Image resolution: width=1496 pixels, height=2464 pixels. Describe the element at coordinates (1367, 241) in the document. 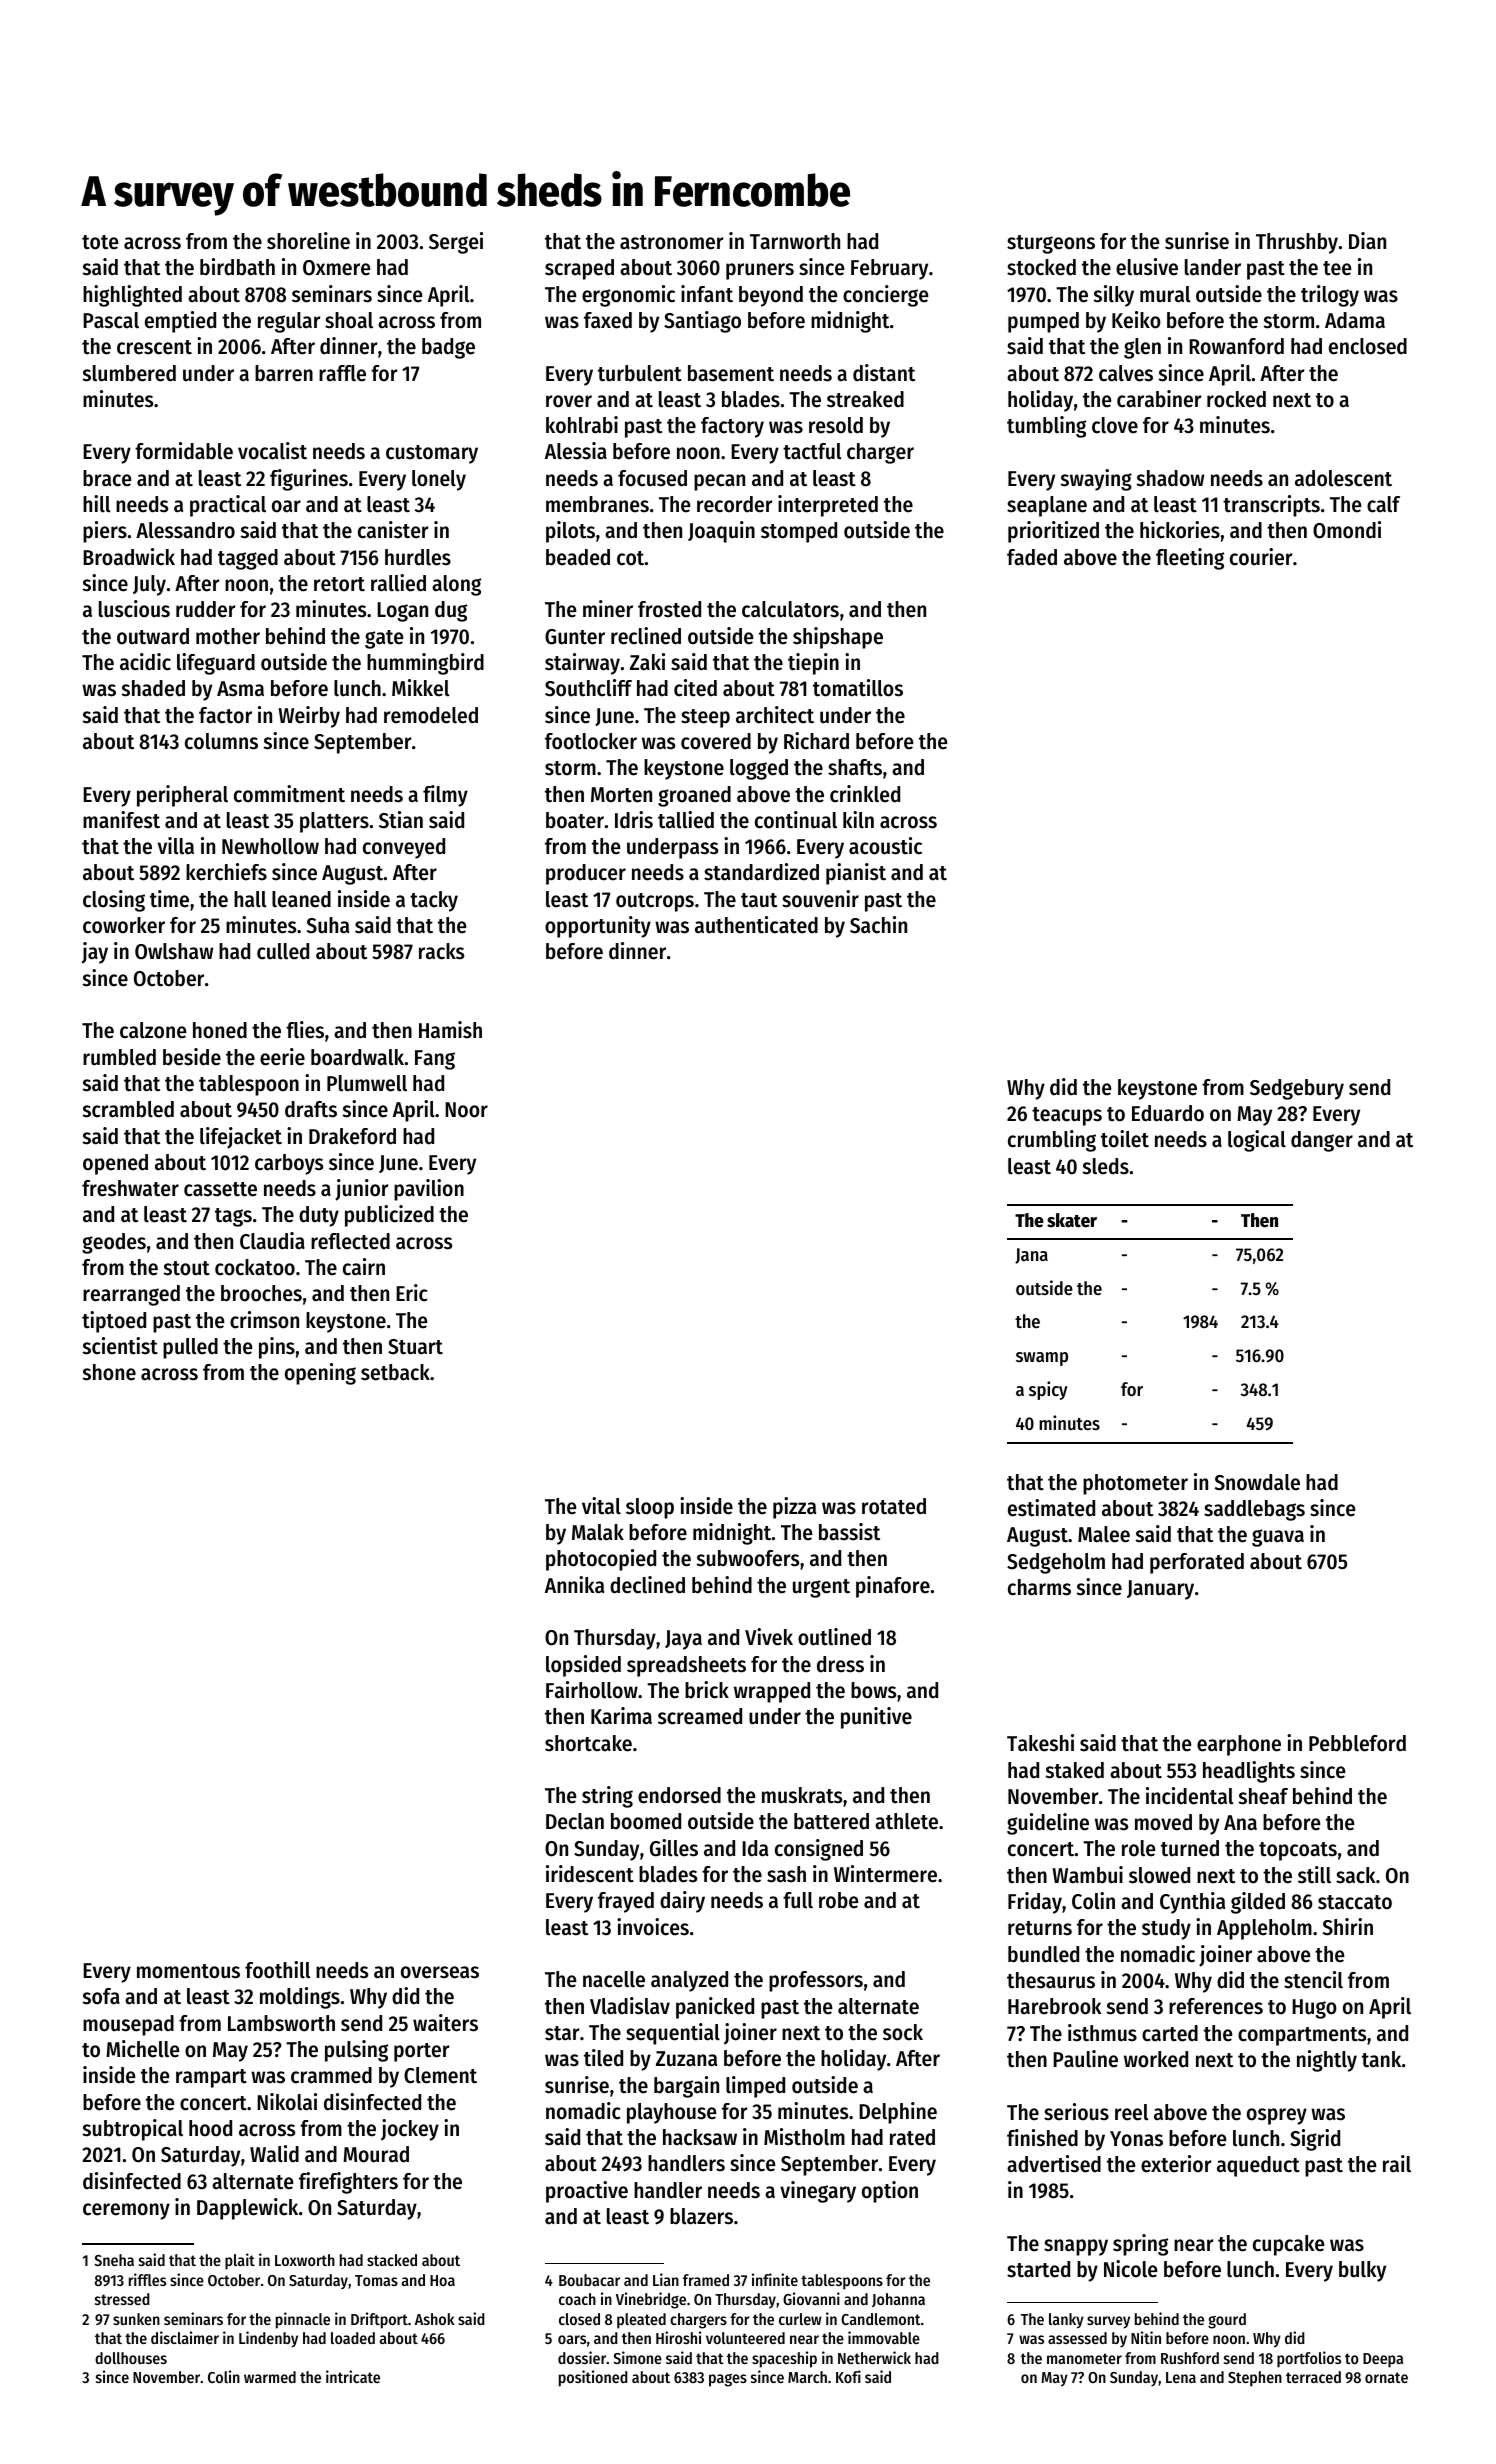

I see `Dian` at that location.
